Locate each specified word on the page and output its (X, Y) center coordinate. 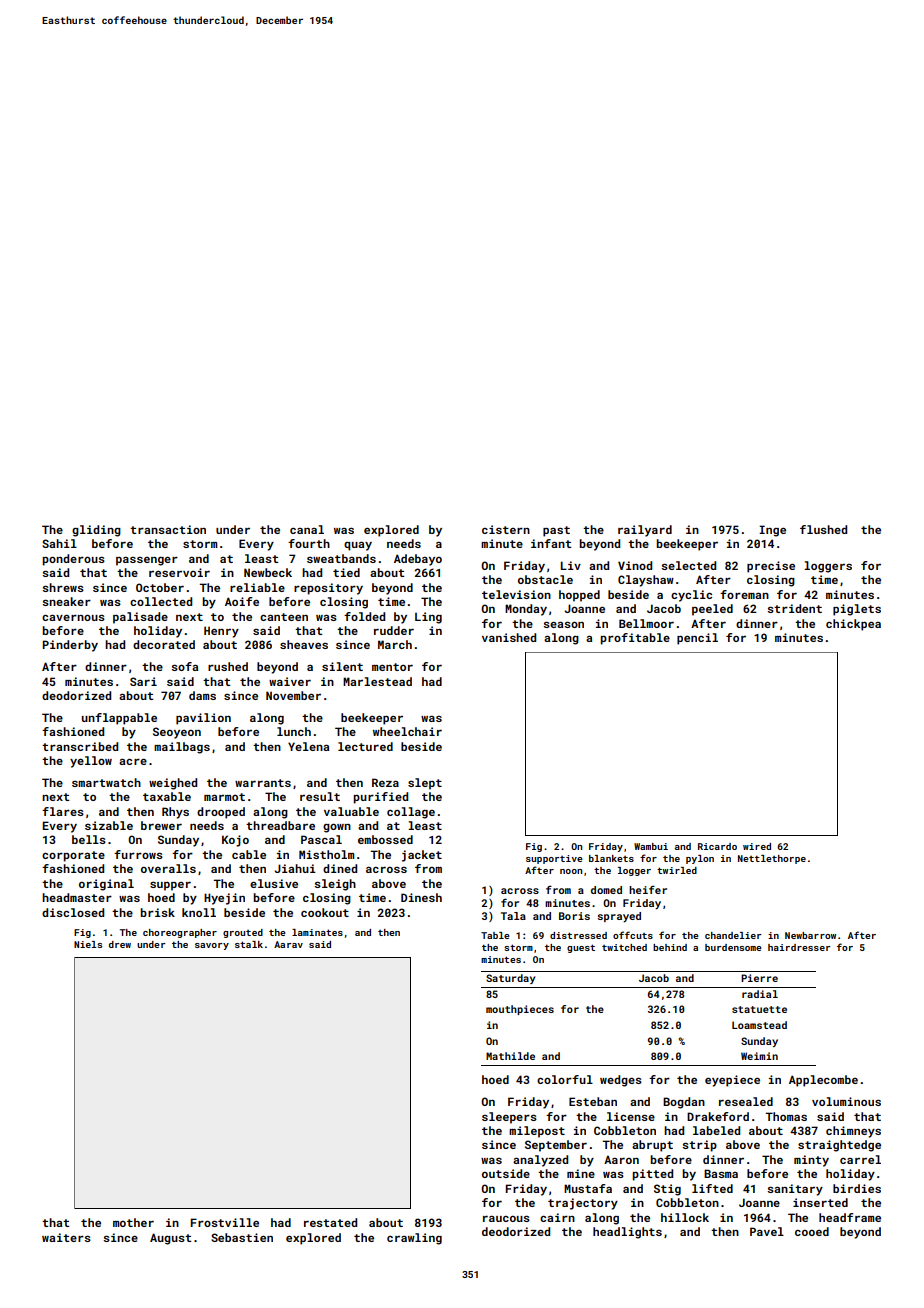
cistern (506, 529)
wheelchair (407, 731)
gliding (96, 531)
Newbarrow (810, 935)
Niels (88, 944)
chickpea (853, 625)
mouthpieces (520, 1010)
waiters (66, 1237)
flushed (823, 529)
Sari (143, 681)
